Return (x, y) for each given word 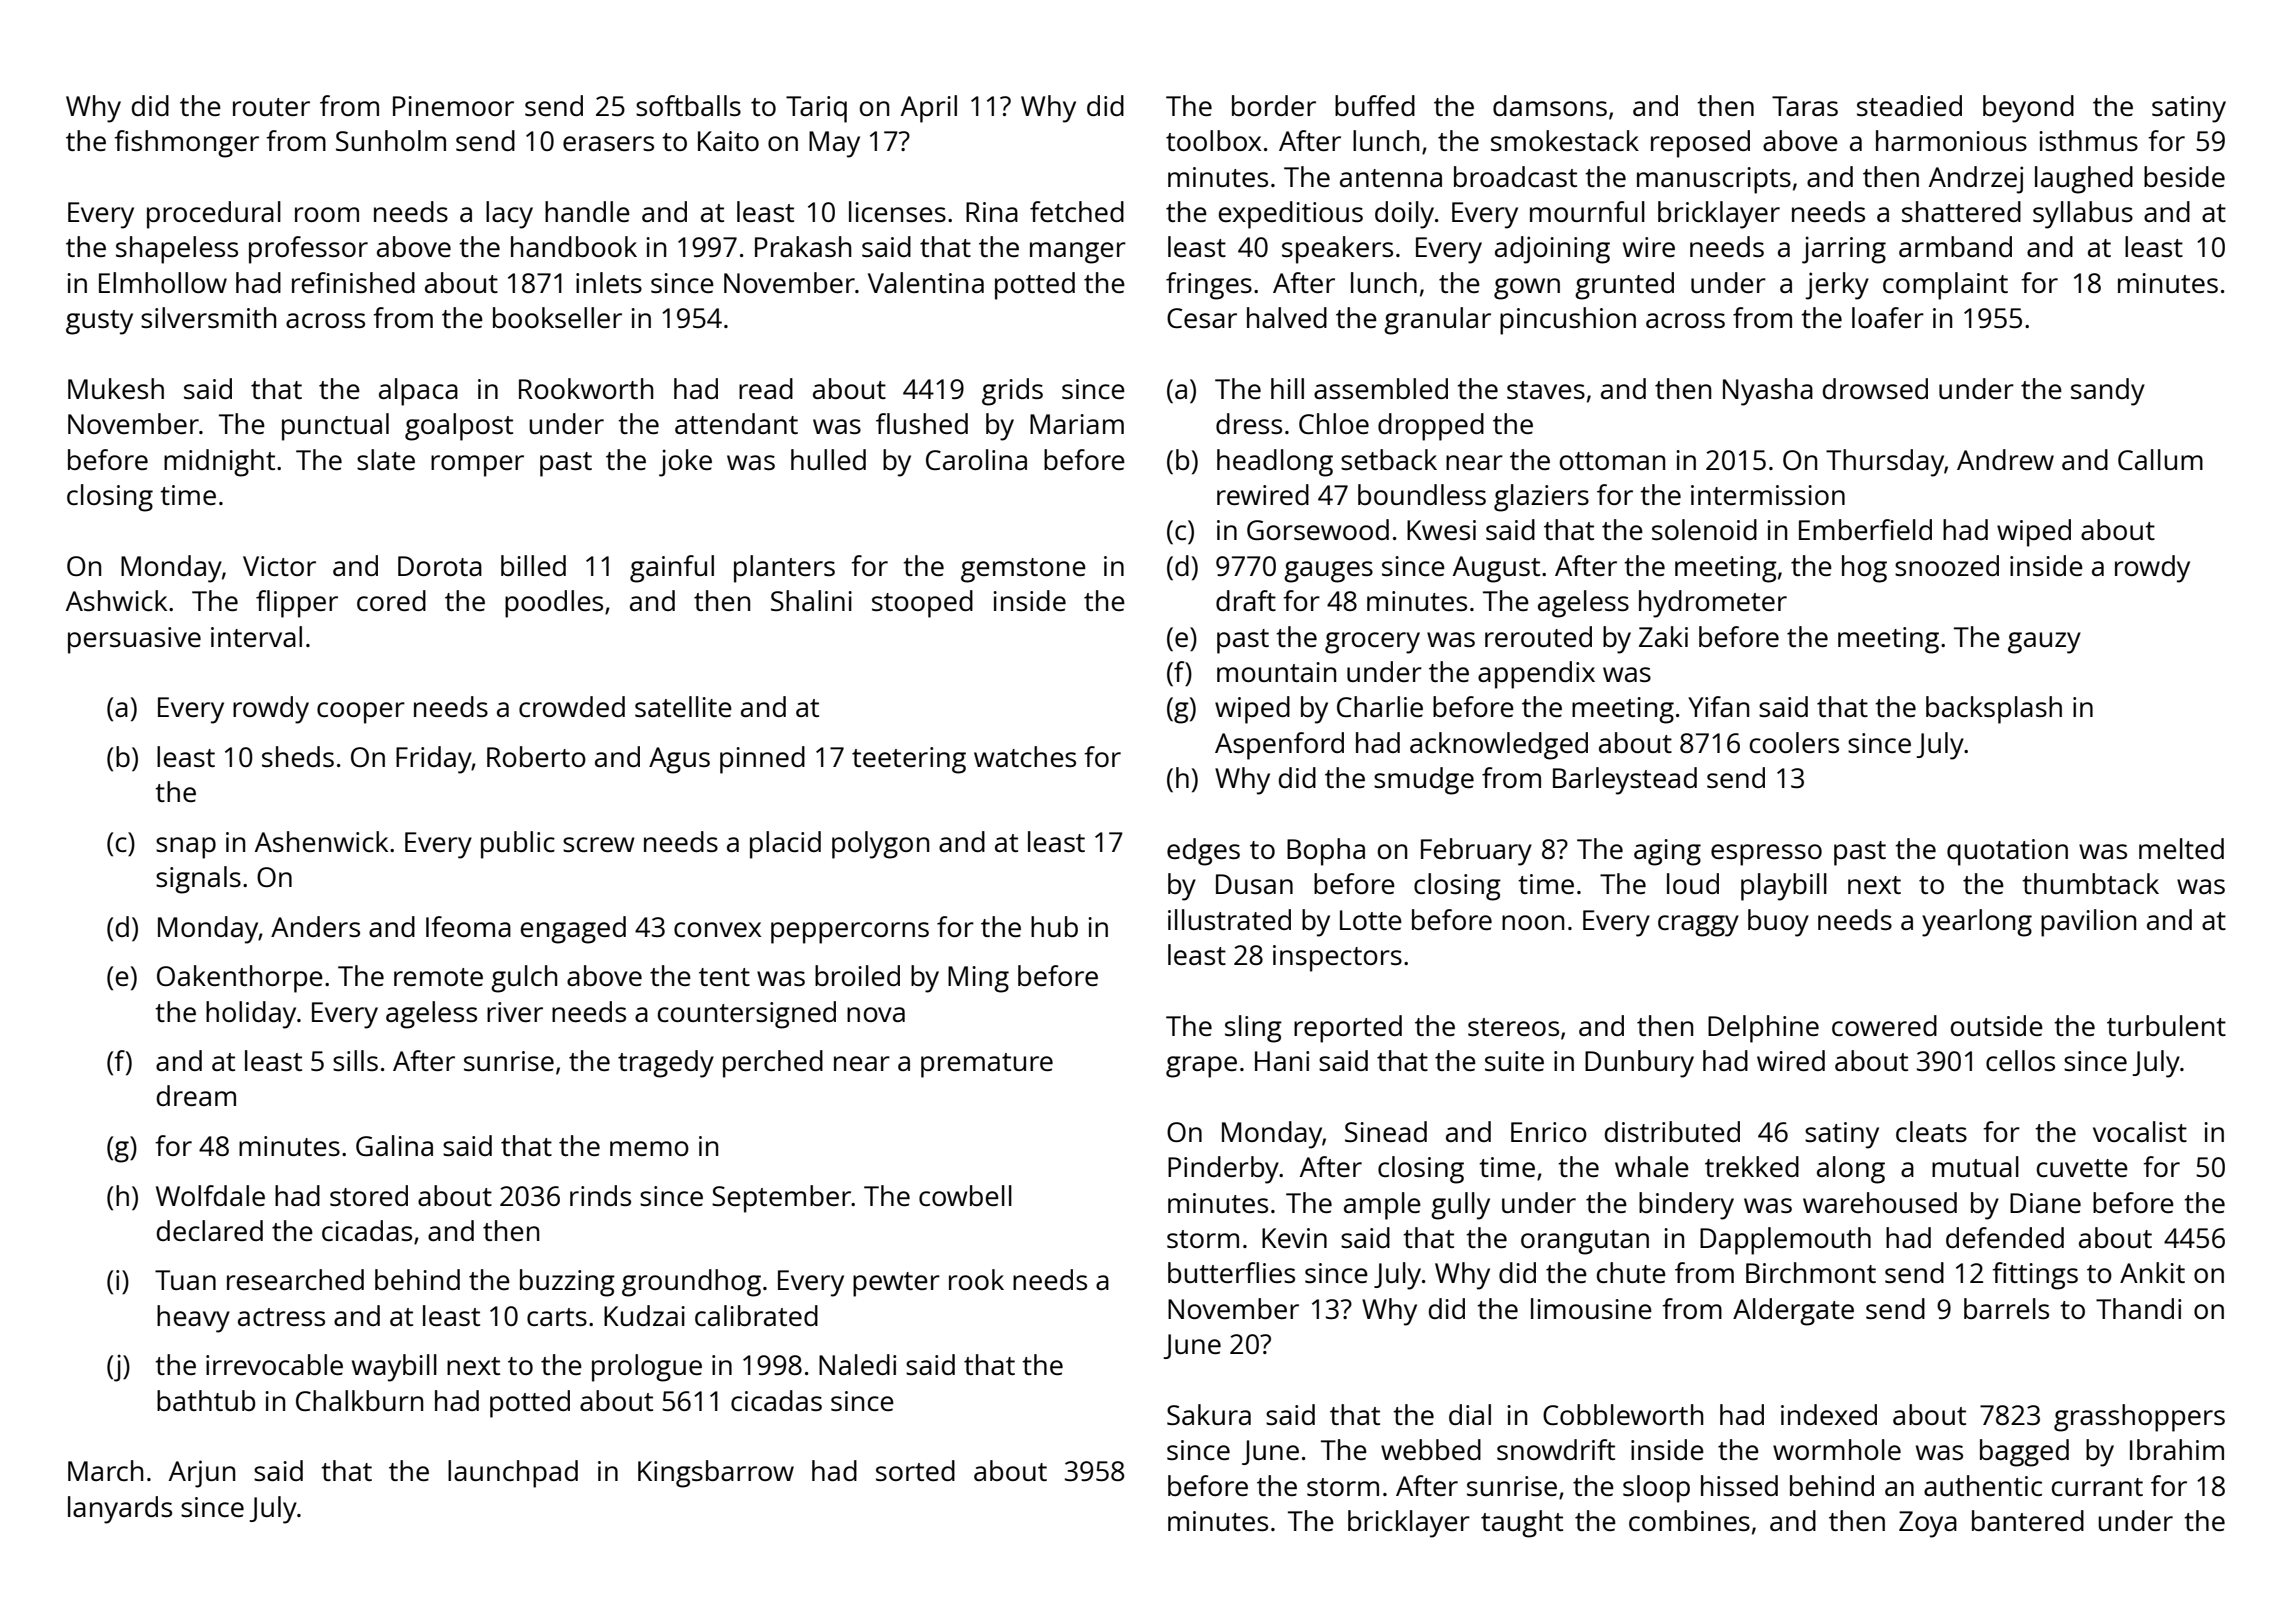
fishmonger (186, 144)
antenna (1391, 178)
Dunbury (1639, 1064)
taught (1522, 1524)
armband (1955, 246)
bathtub (206, 1400)
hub (1054, 926)
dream (196, 1095)
